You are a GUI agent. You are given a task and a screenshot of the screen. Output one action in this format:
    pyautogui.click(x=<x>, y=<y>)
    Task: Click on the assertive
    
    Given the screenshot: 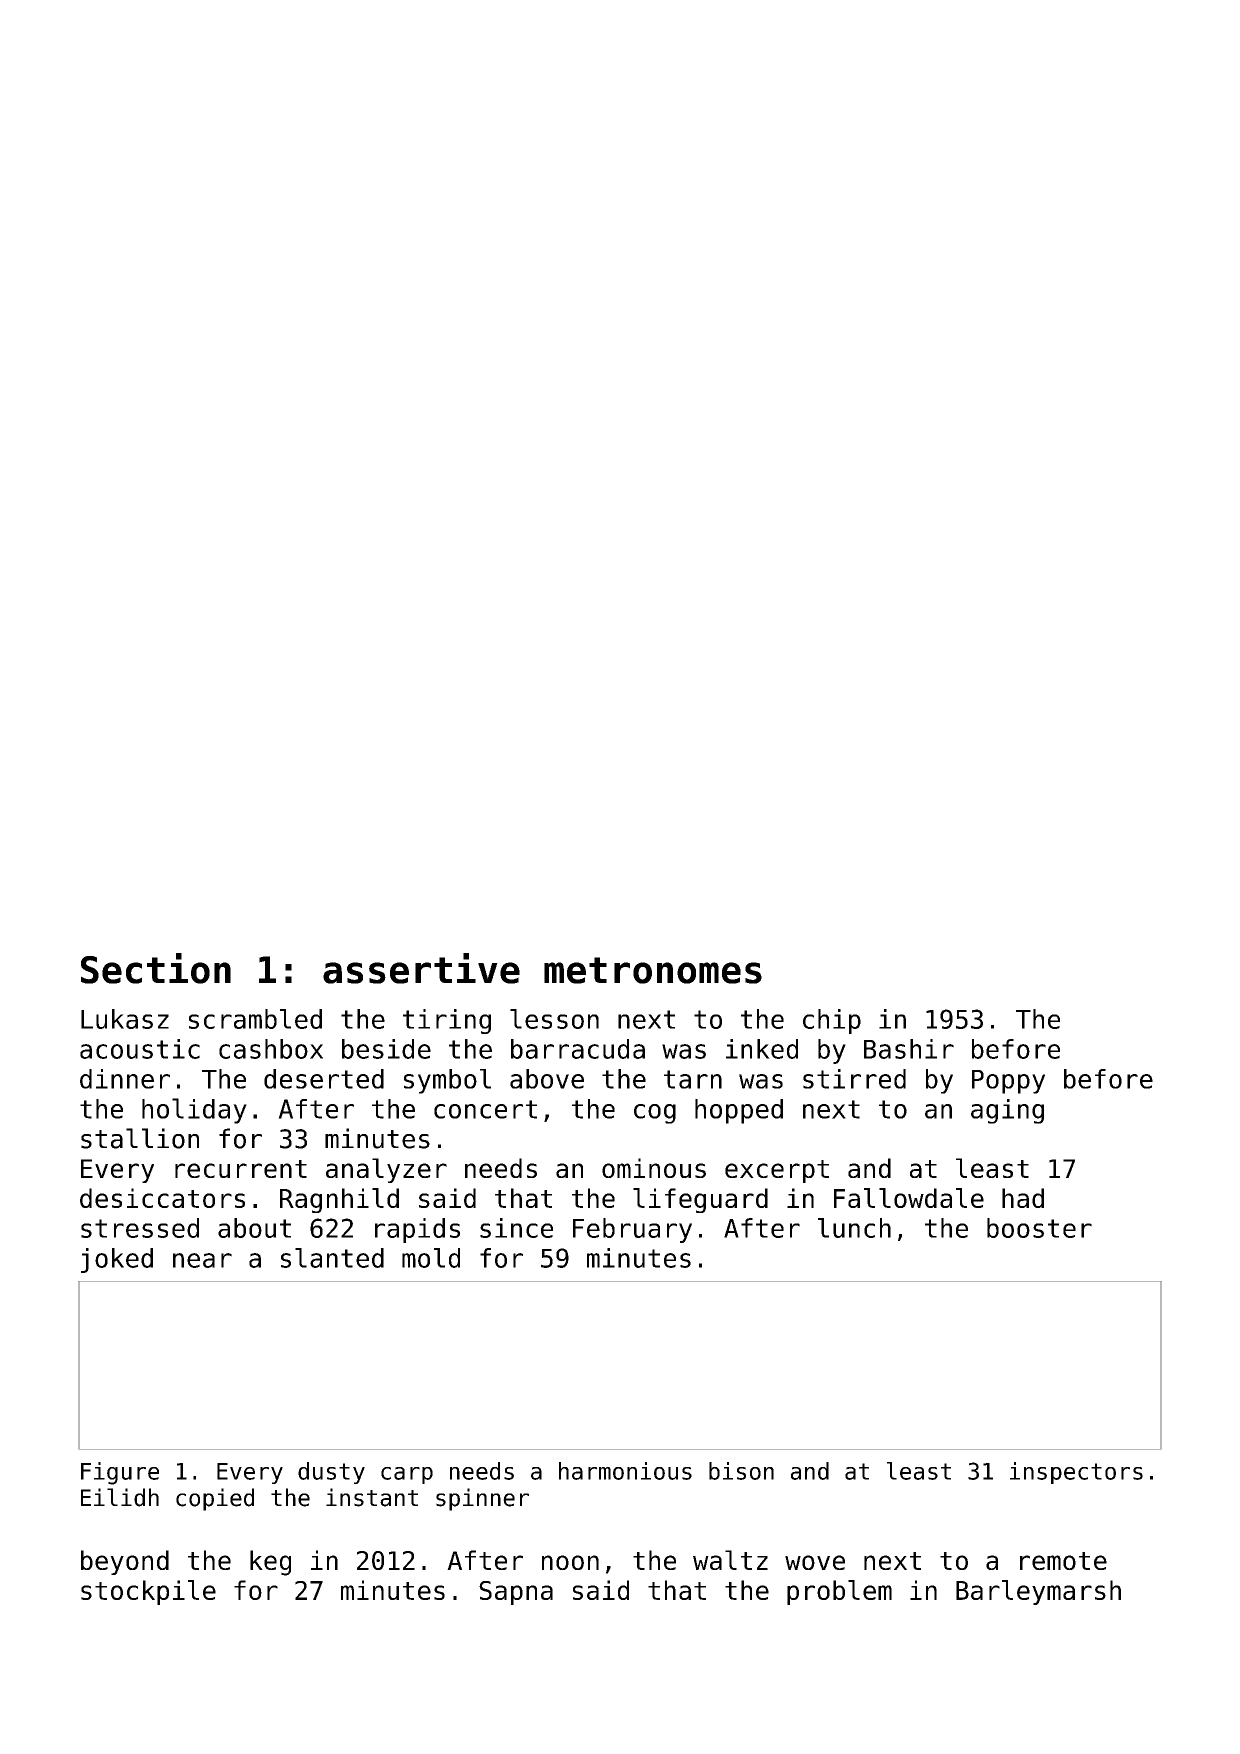 What is the action you would take?
    pyautogui.click(x=421, y=968)
